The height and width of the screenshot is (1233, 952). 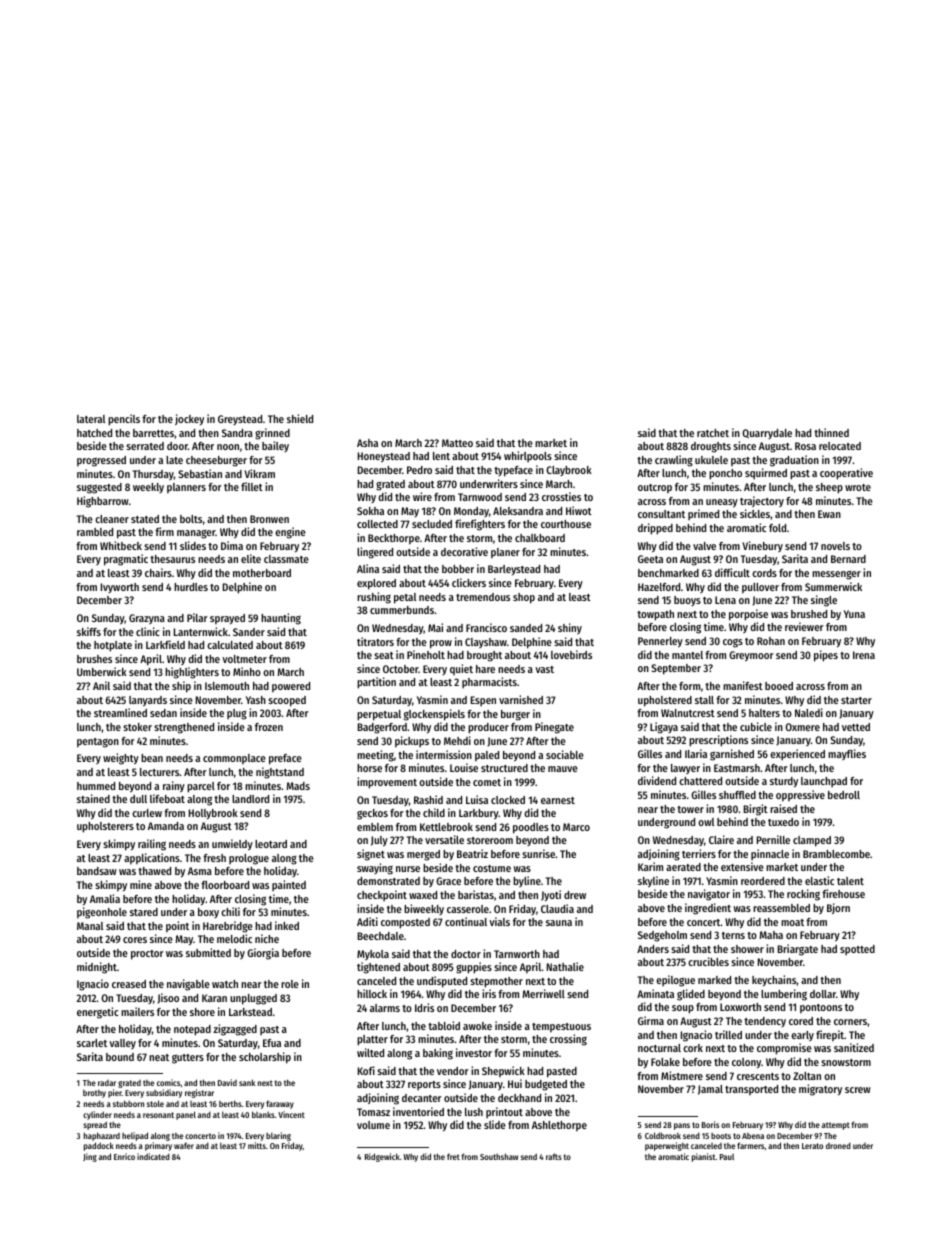 What do you see at coordinates (453, 1156) in the screenshot?
I see `fret` at bounding box center [453, 1156].
